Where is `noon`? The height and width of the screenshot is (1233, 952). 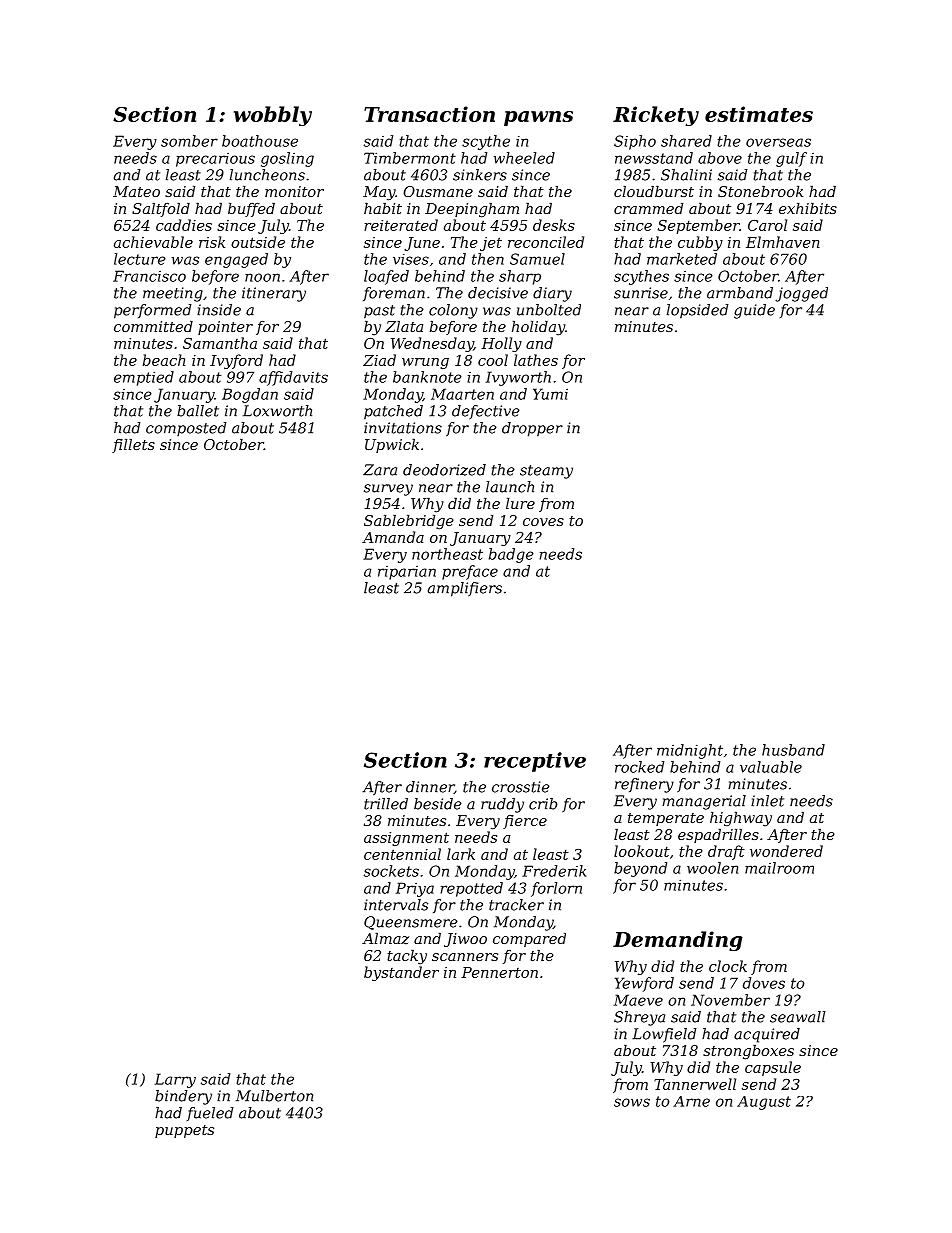
noon is located at coordinates (262, 277).
